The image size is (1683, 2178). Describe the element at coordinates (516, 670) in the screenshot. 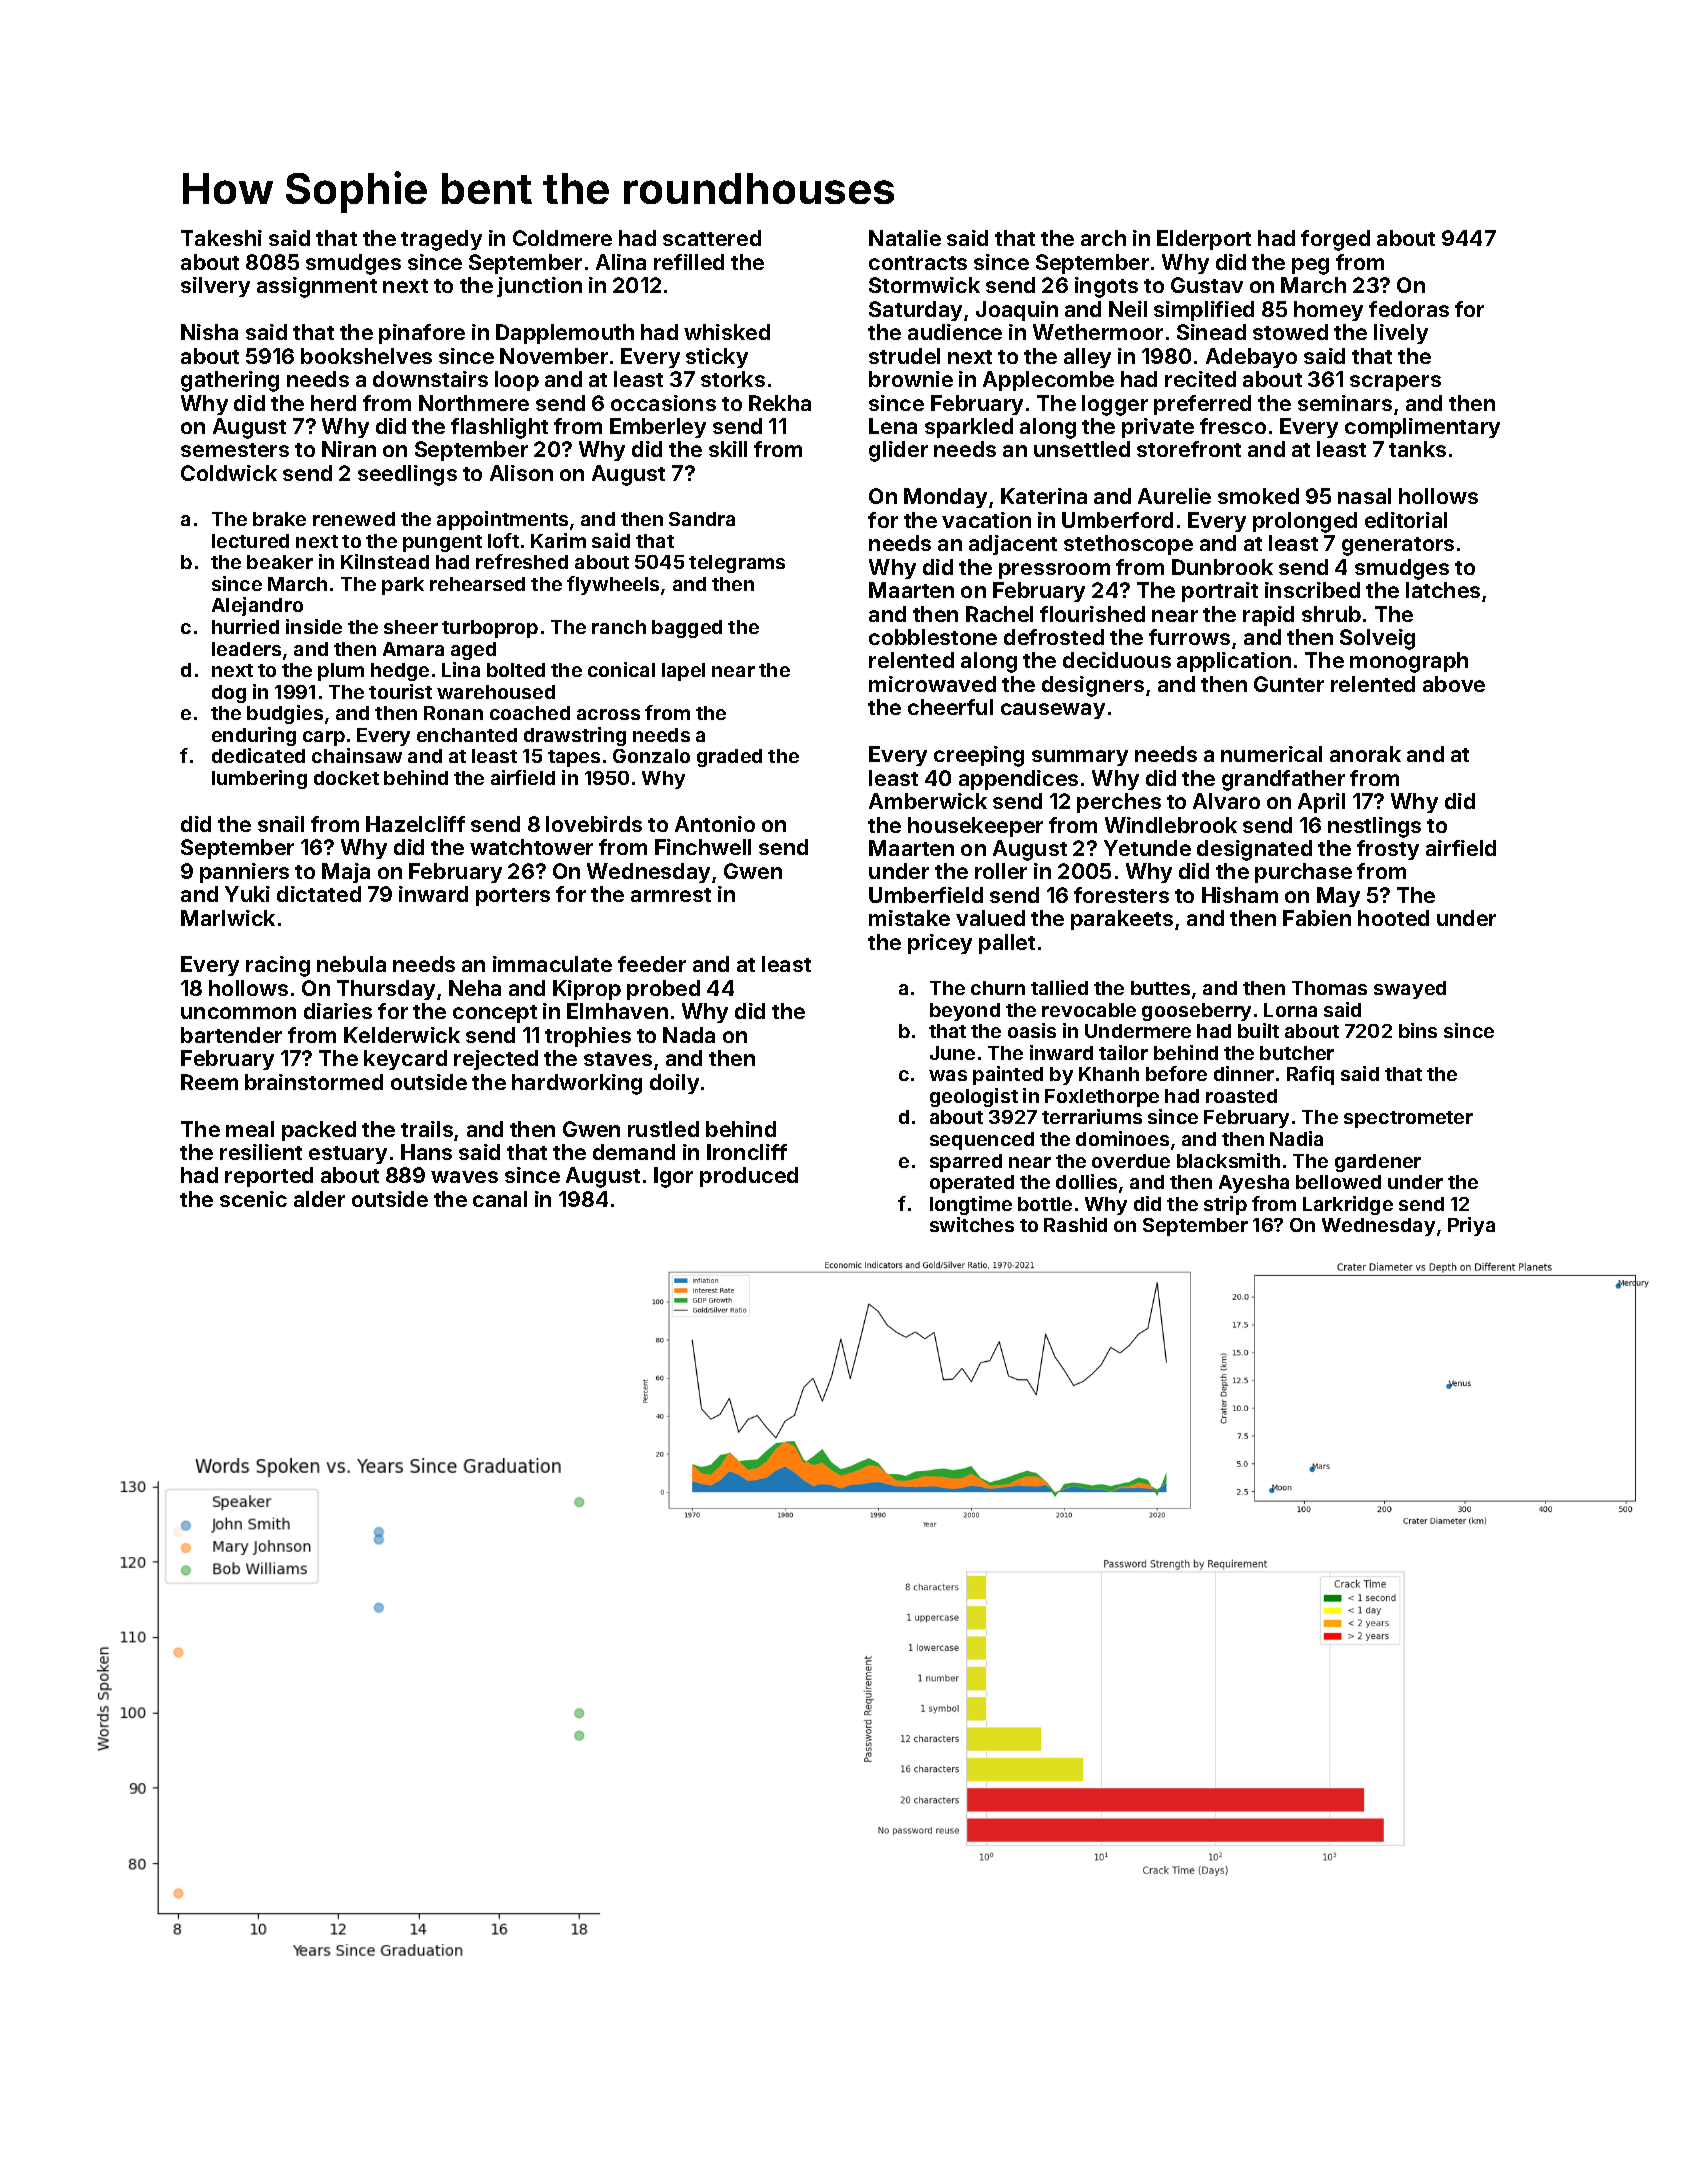

I see `bolted` at that location.
